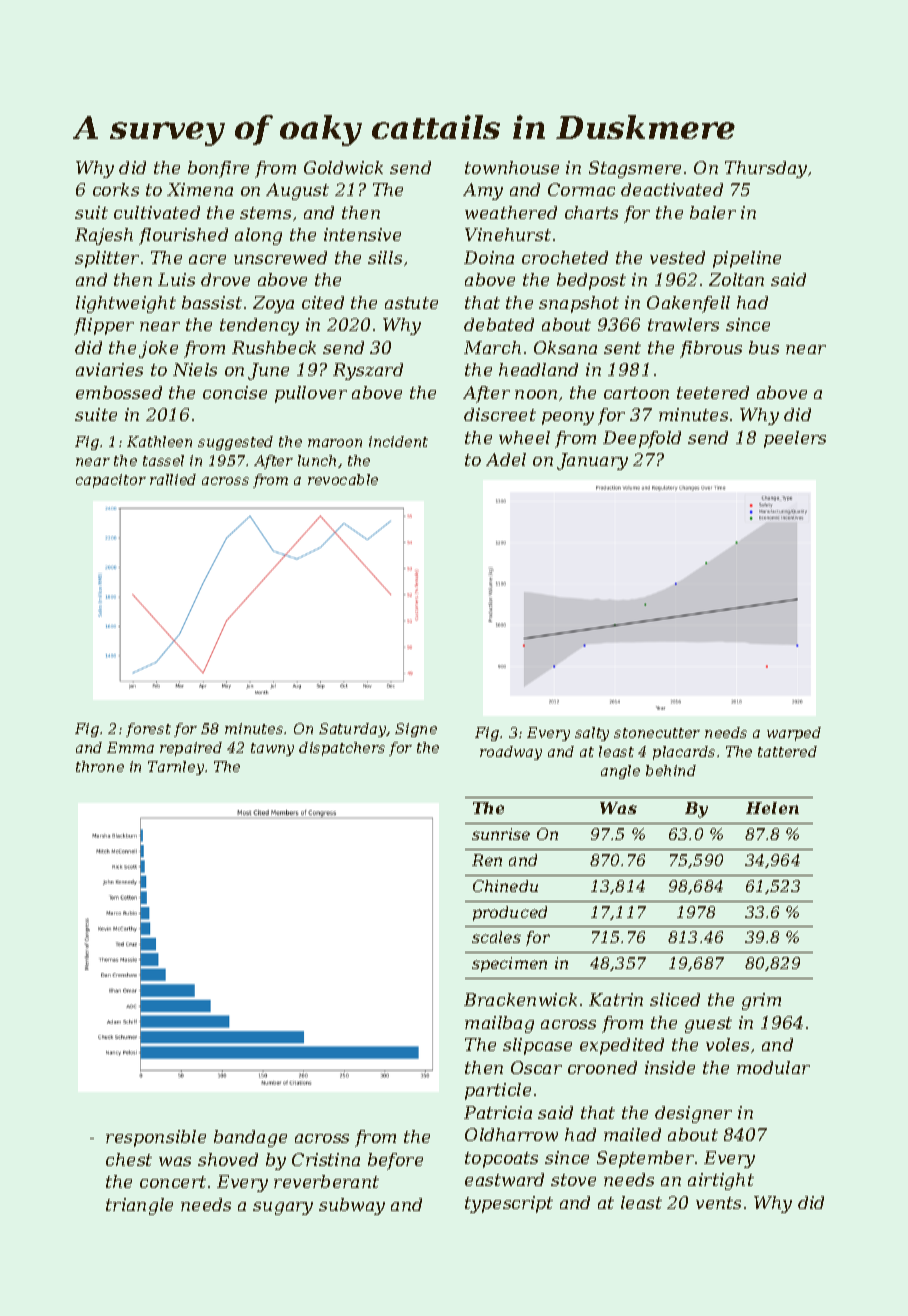 Image resolution: width=908 pixels, height=1316 pixels. Describe the element at coordinates (677, 257) in the screenshot. I see `vested` at that location.
